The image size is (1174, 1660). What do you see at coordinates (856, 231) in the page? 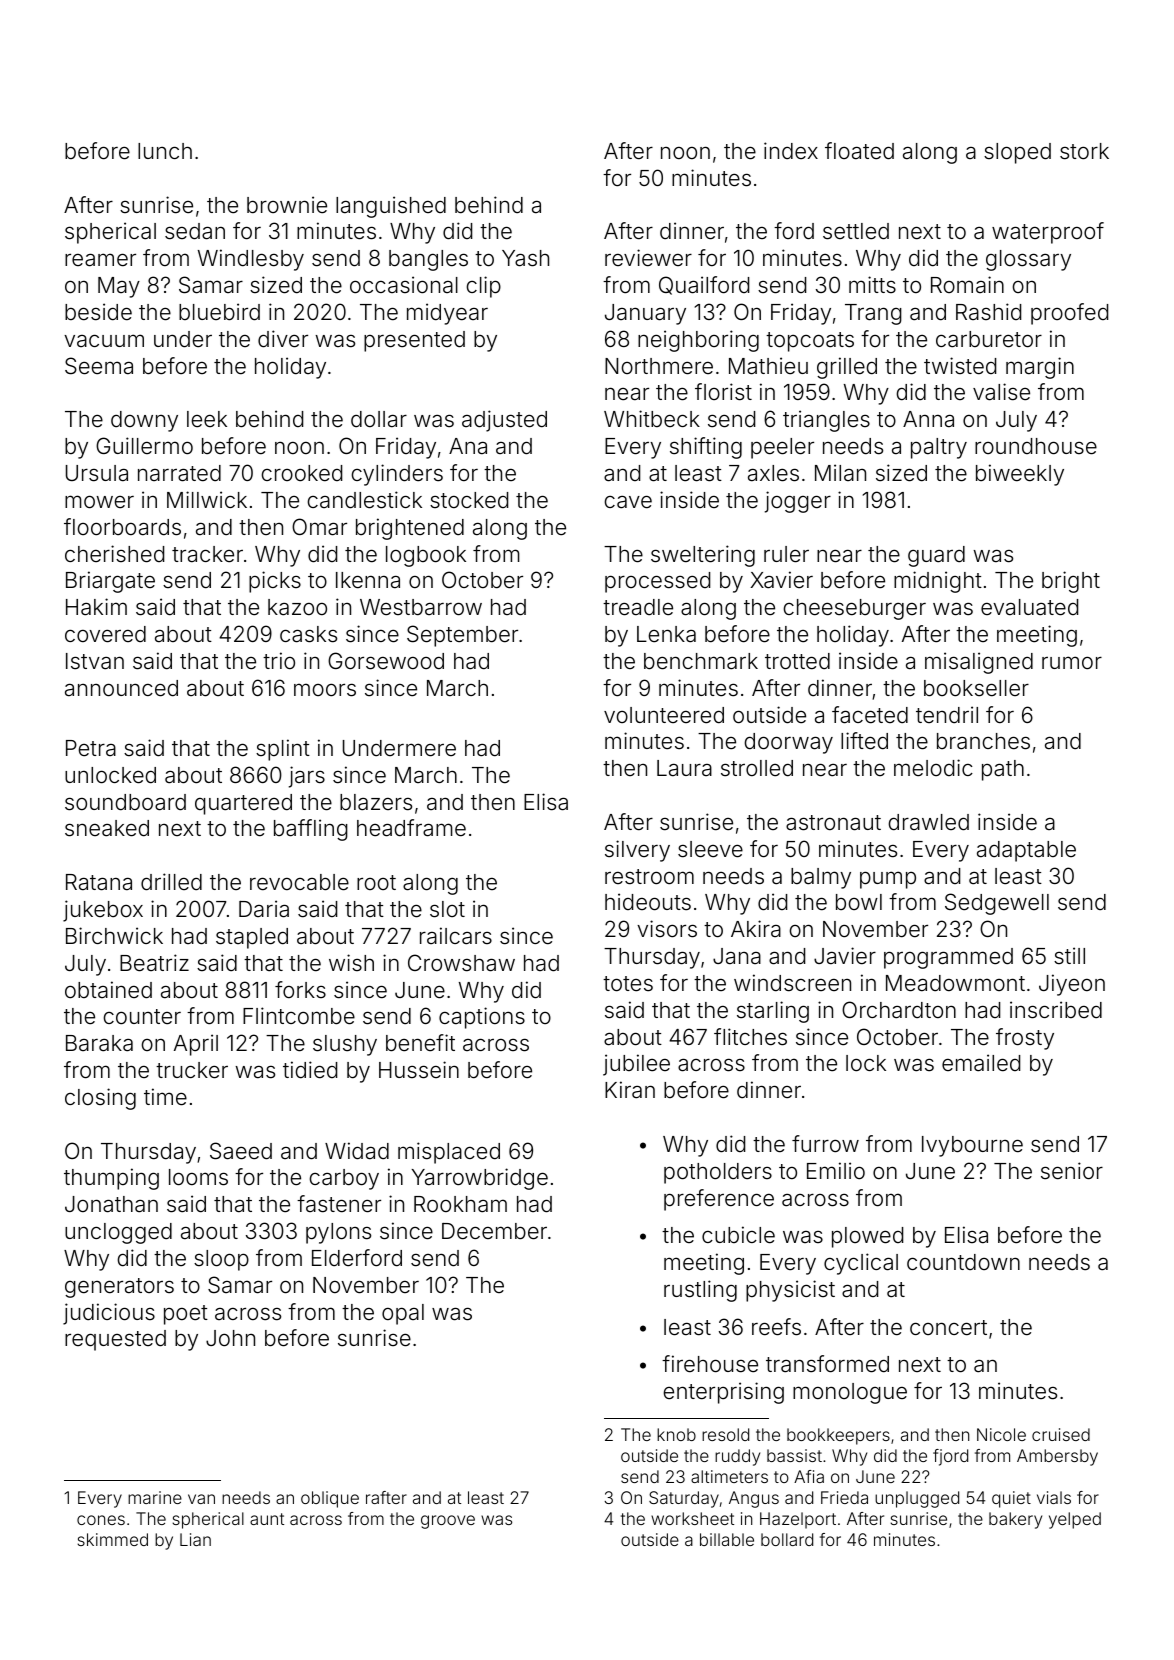
I see `settled` at bounding box center [856, 231].
